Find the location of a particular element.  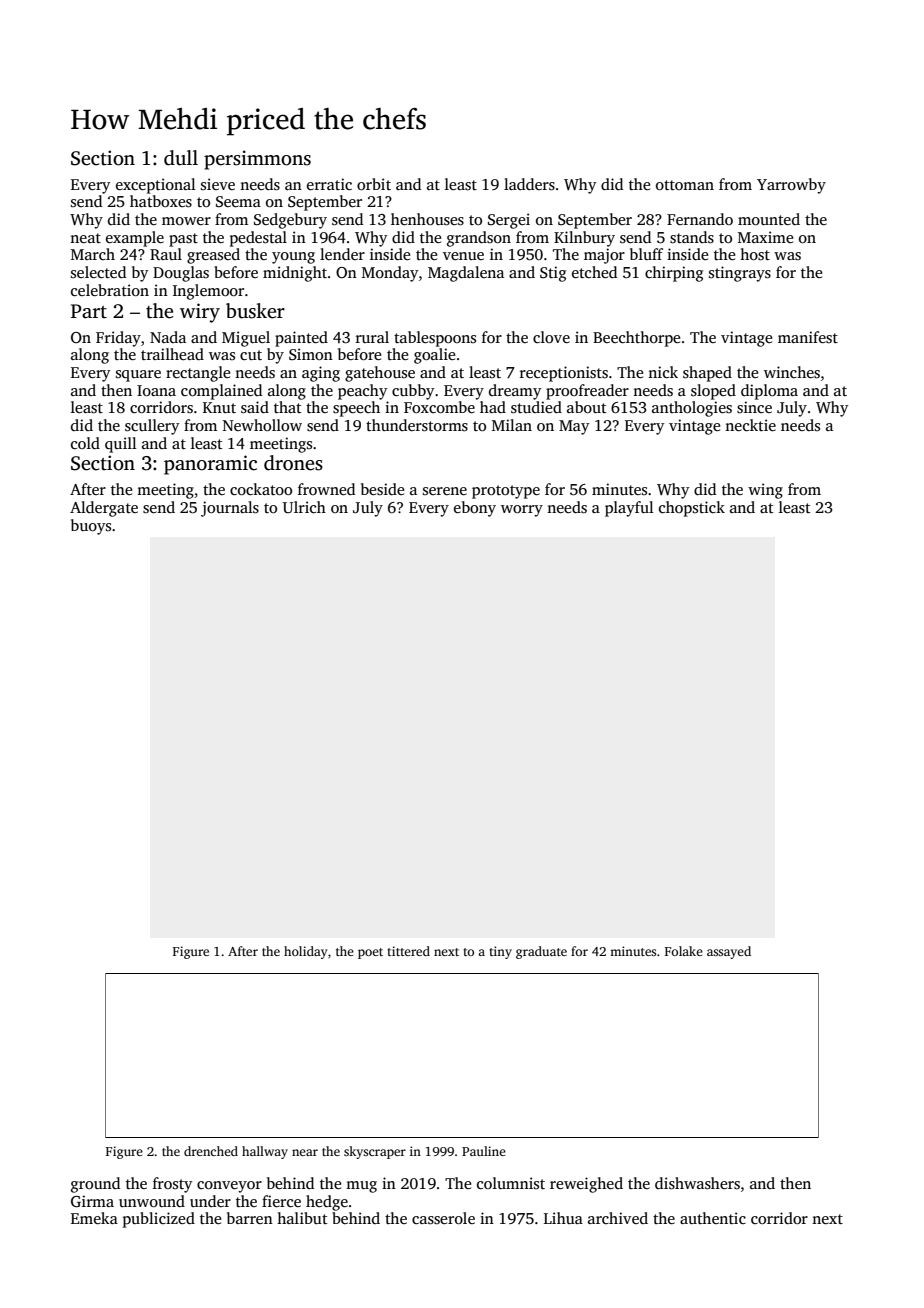

goalie is located at coordinates (434, 356).
